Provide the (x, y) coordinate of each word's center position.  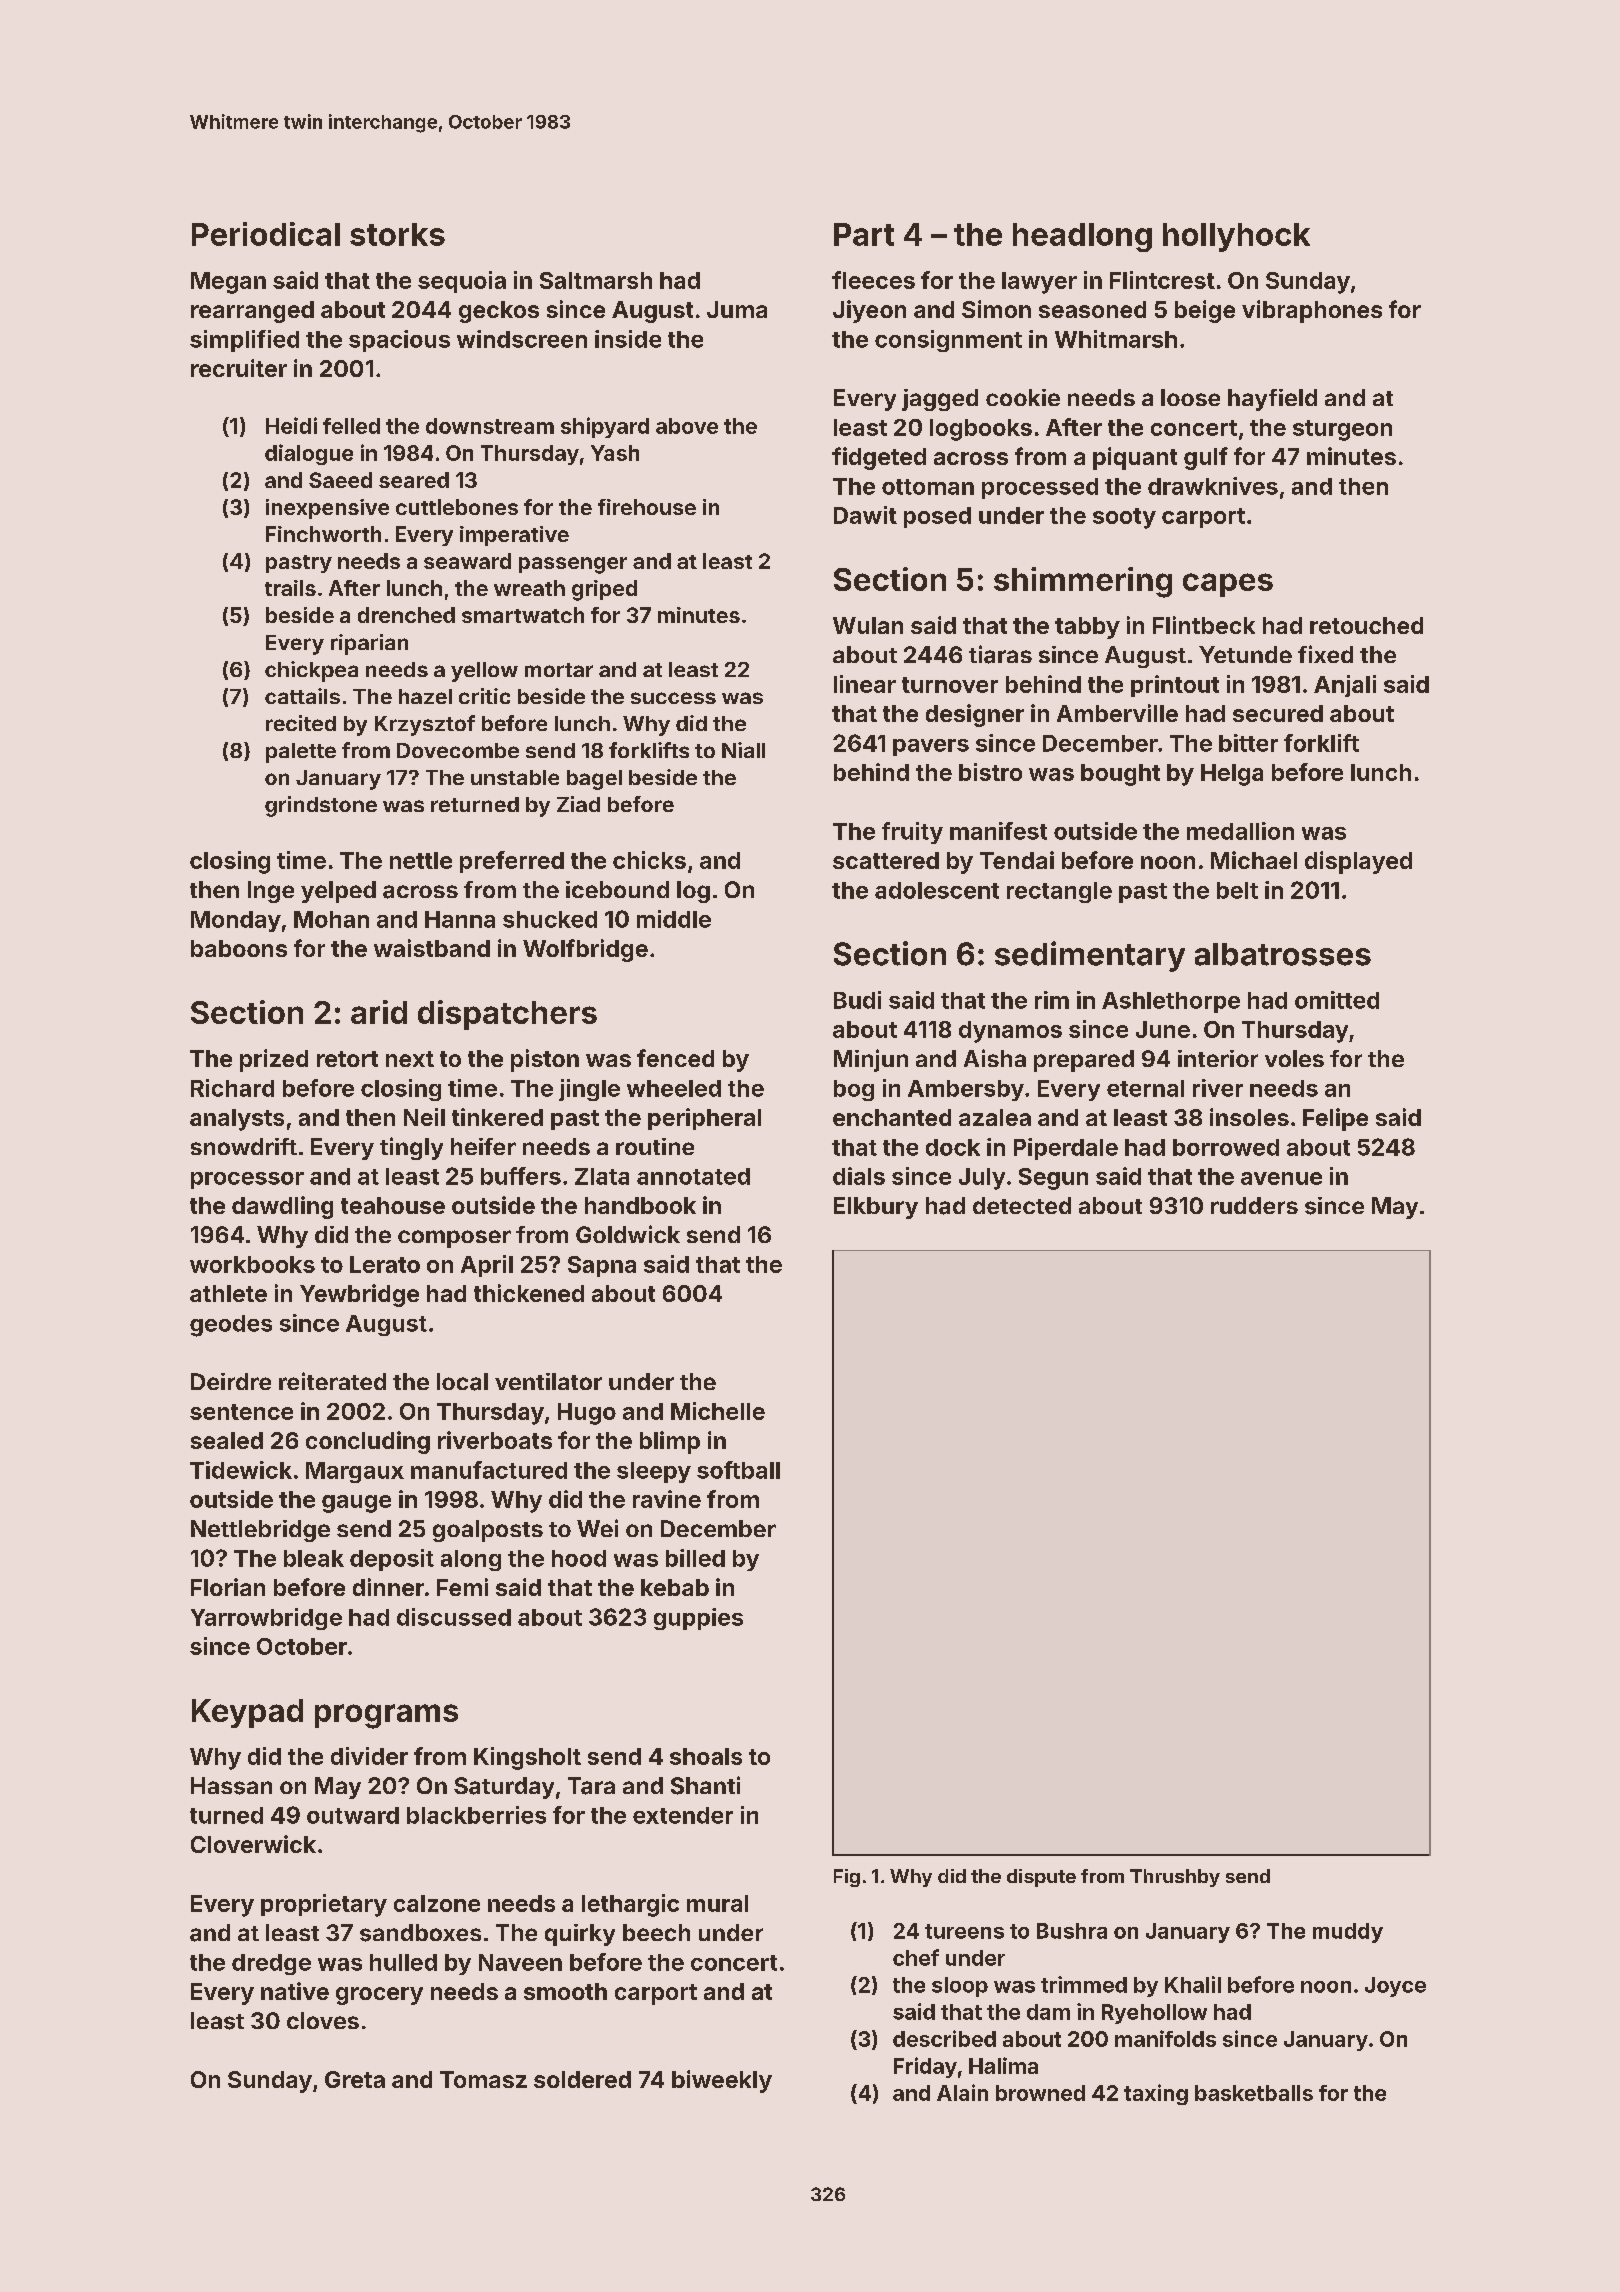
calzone (437, 1903)
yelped (338, 892)
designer (975, 715)
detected (1022, 1205)
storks (397, 234)
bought (1120, 775)
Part (864, 234)
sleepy (654, 1472)
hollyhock (1236, 237)
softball (738, 1470)
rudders (1254, 1205)
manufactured (489, 1470)
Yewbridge (359, 1295)
